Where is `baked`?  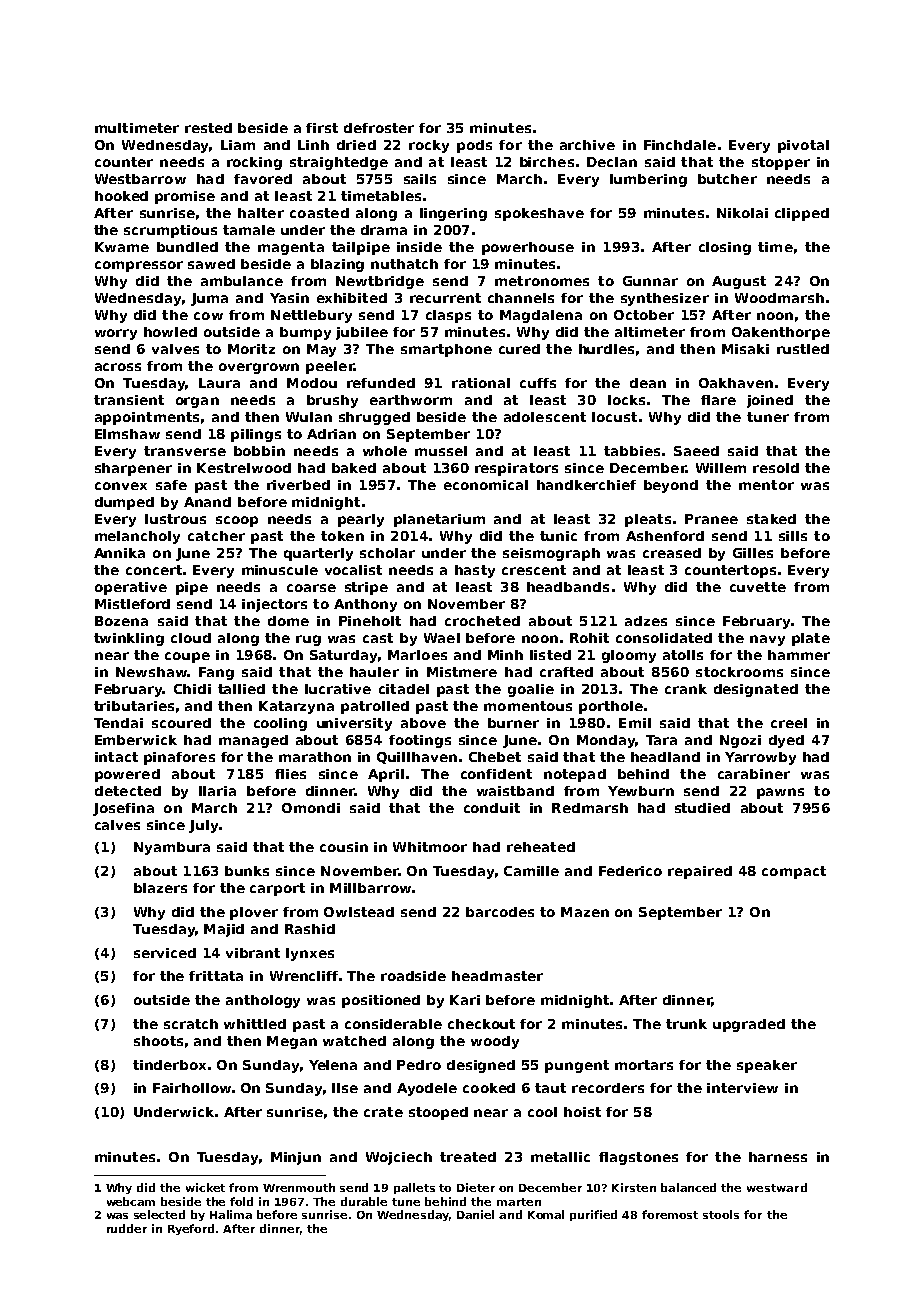
baked is located at coordinates (354, 468).
